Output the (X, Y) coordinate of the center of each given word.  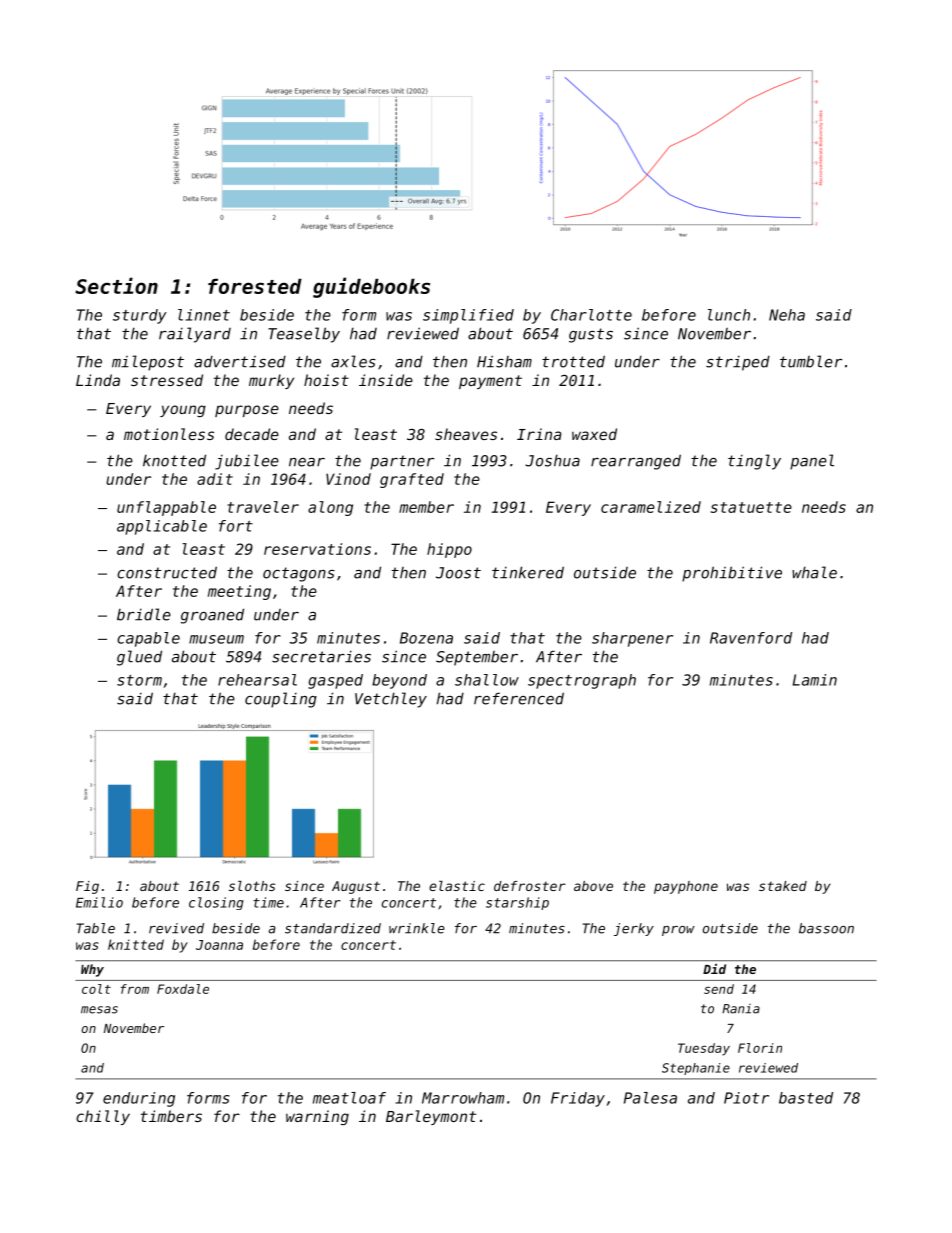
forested (255, 286)
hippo (449, 550)
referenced (519, 698)
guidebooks (371, 287)
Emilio (99, 902)
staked (783, 886)
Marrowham (463, 1098)
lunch (729, 315)
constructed (167, 572)
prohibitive (732, 574)
